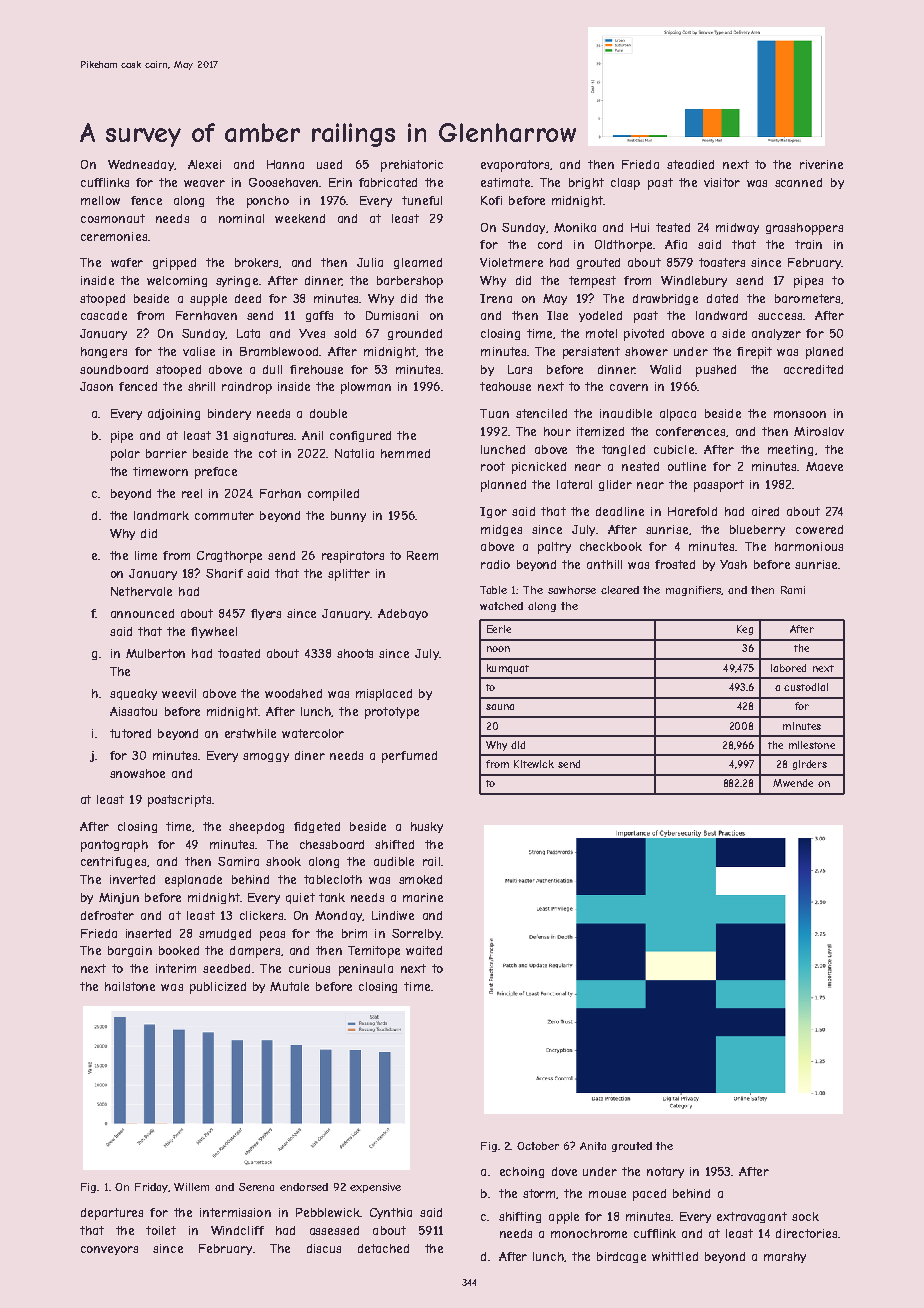 The image size is (924, 1308). Describe the element at coordinates (329, 164) in the image. I see `used` at that location.
